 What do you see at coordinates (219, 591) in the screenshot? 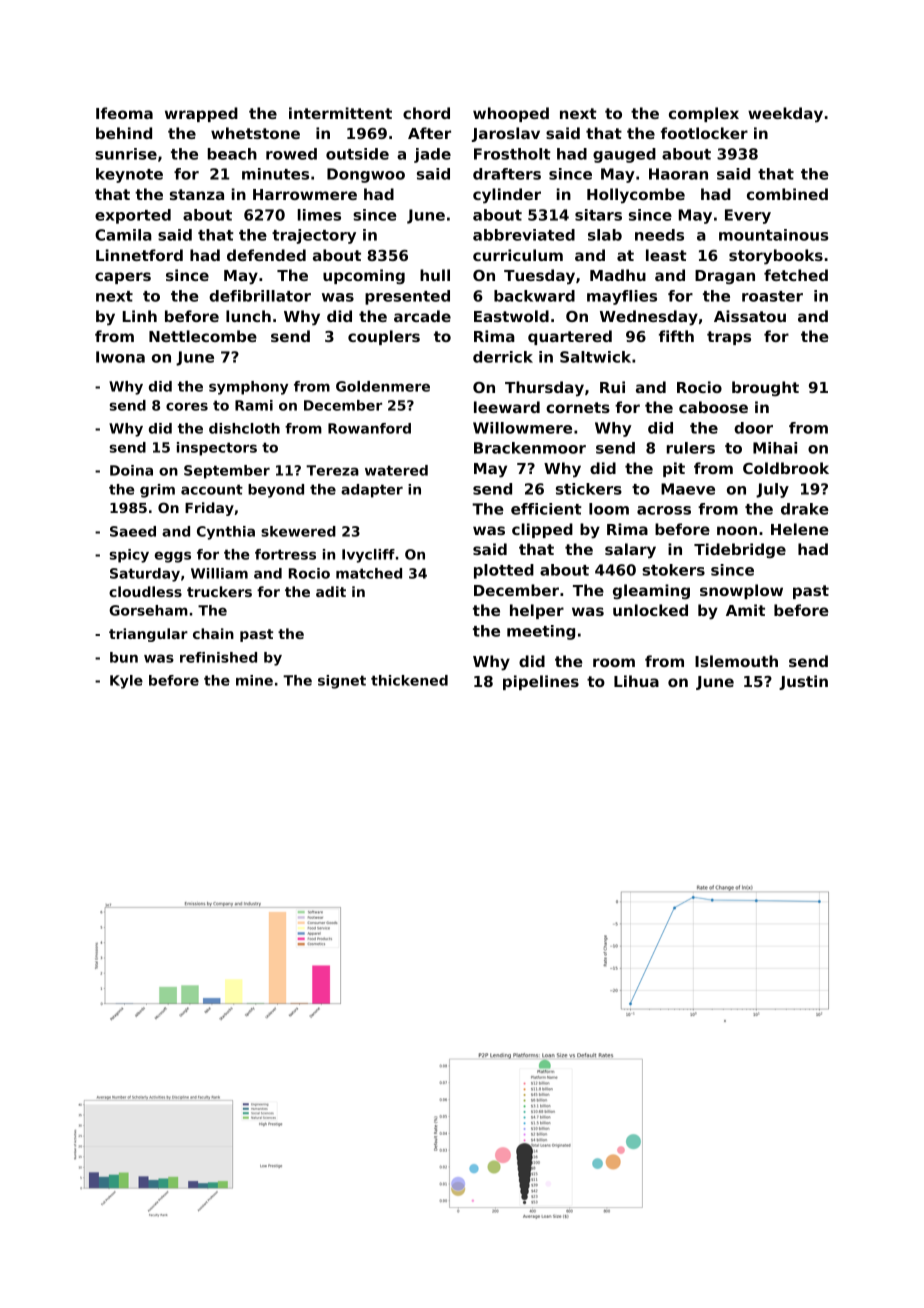
I see `truckers` at bounding box center [219, 591].
